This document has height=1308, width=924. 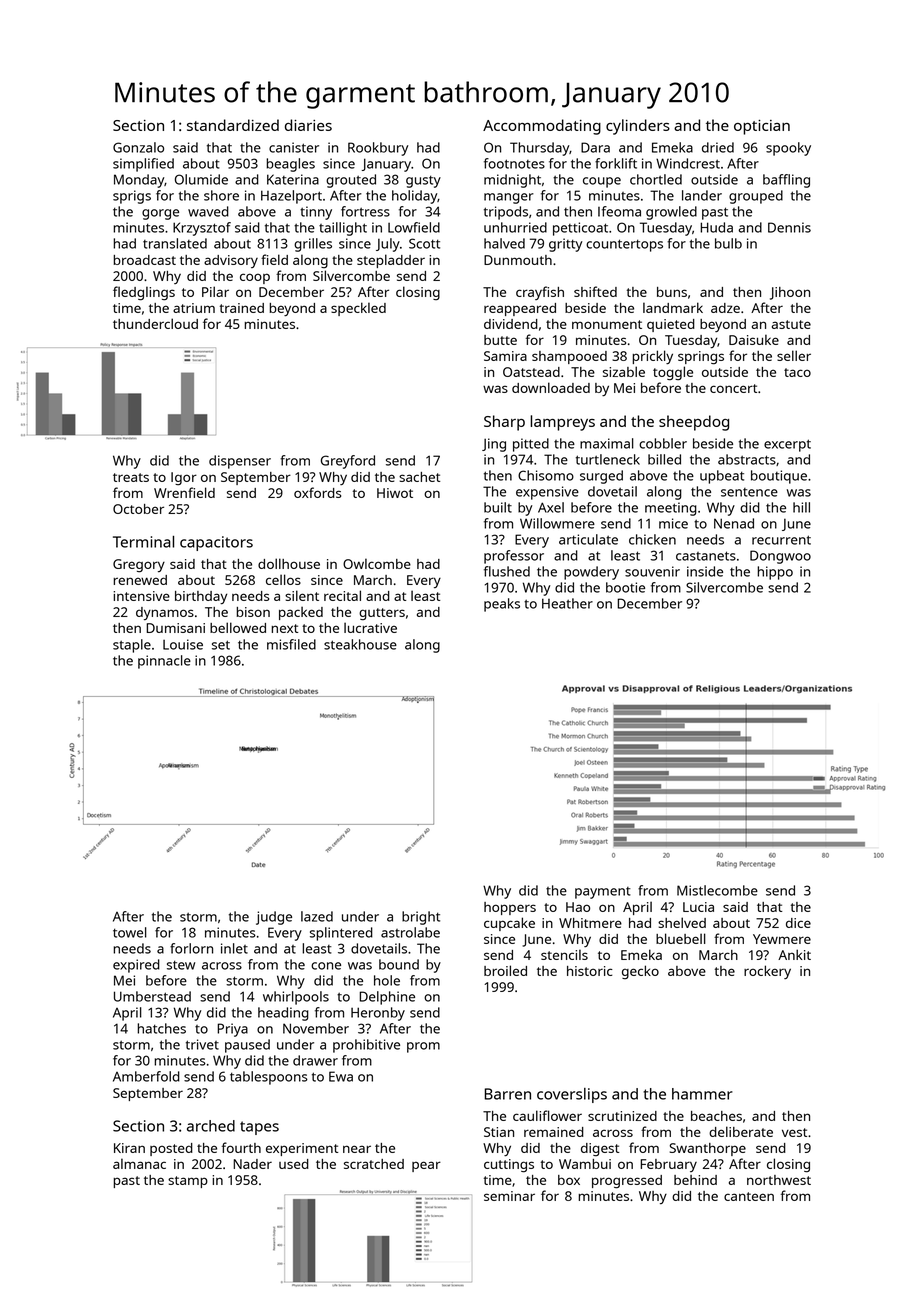 I want to click on souvenir, so click(x=652, y=571).
